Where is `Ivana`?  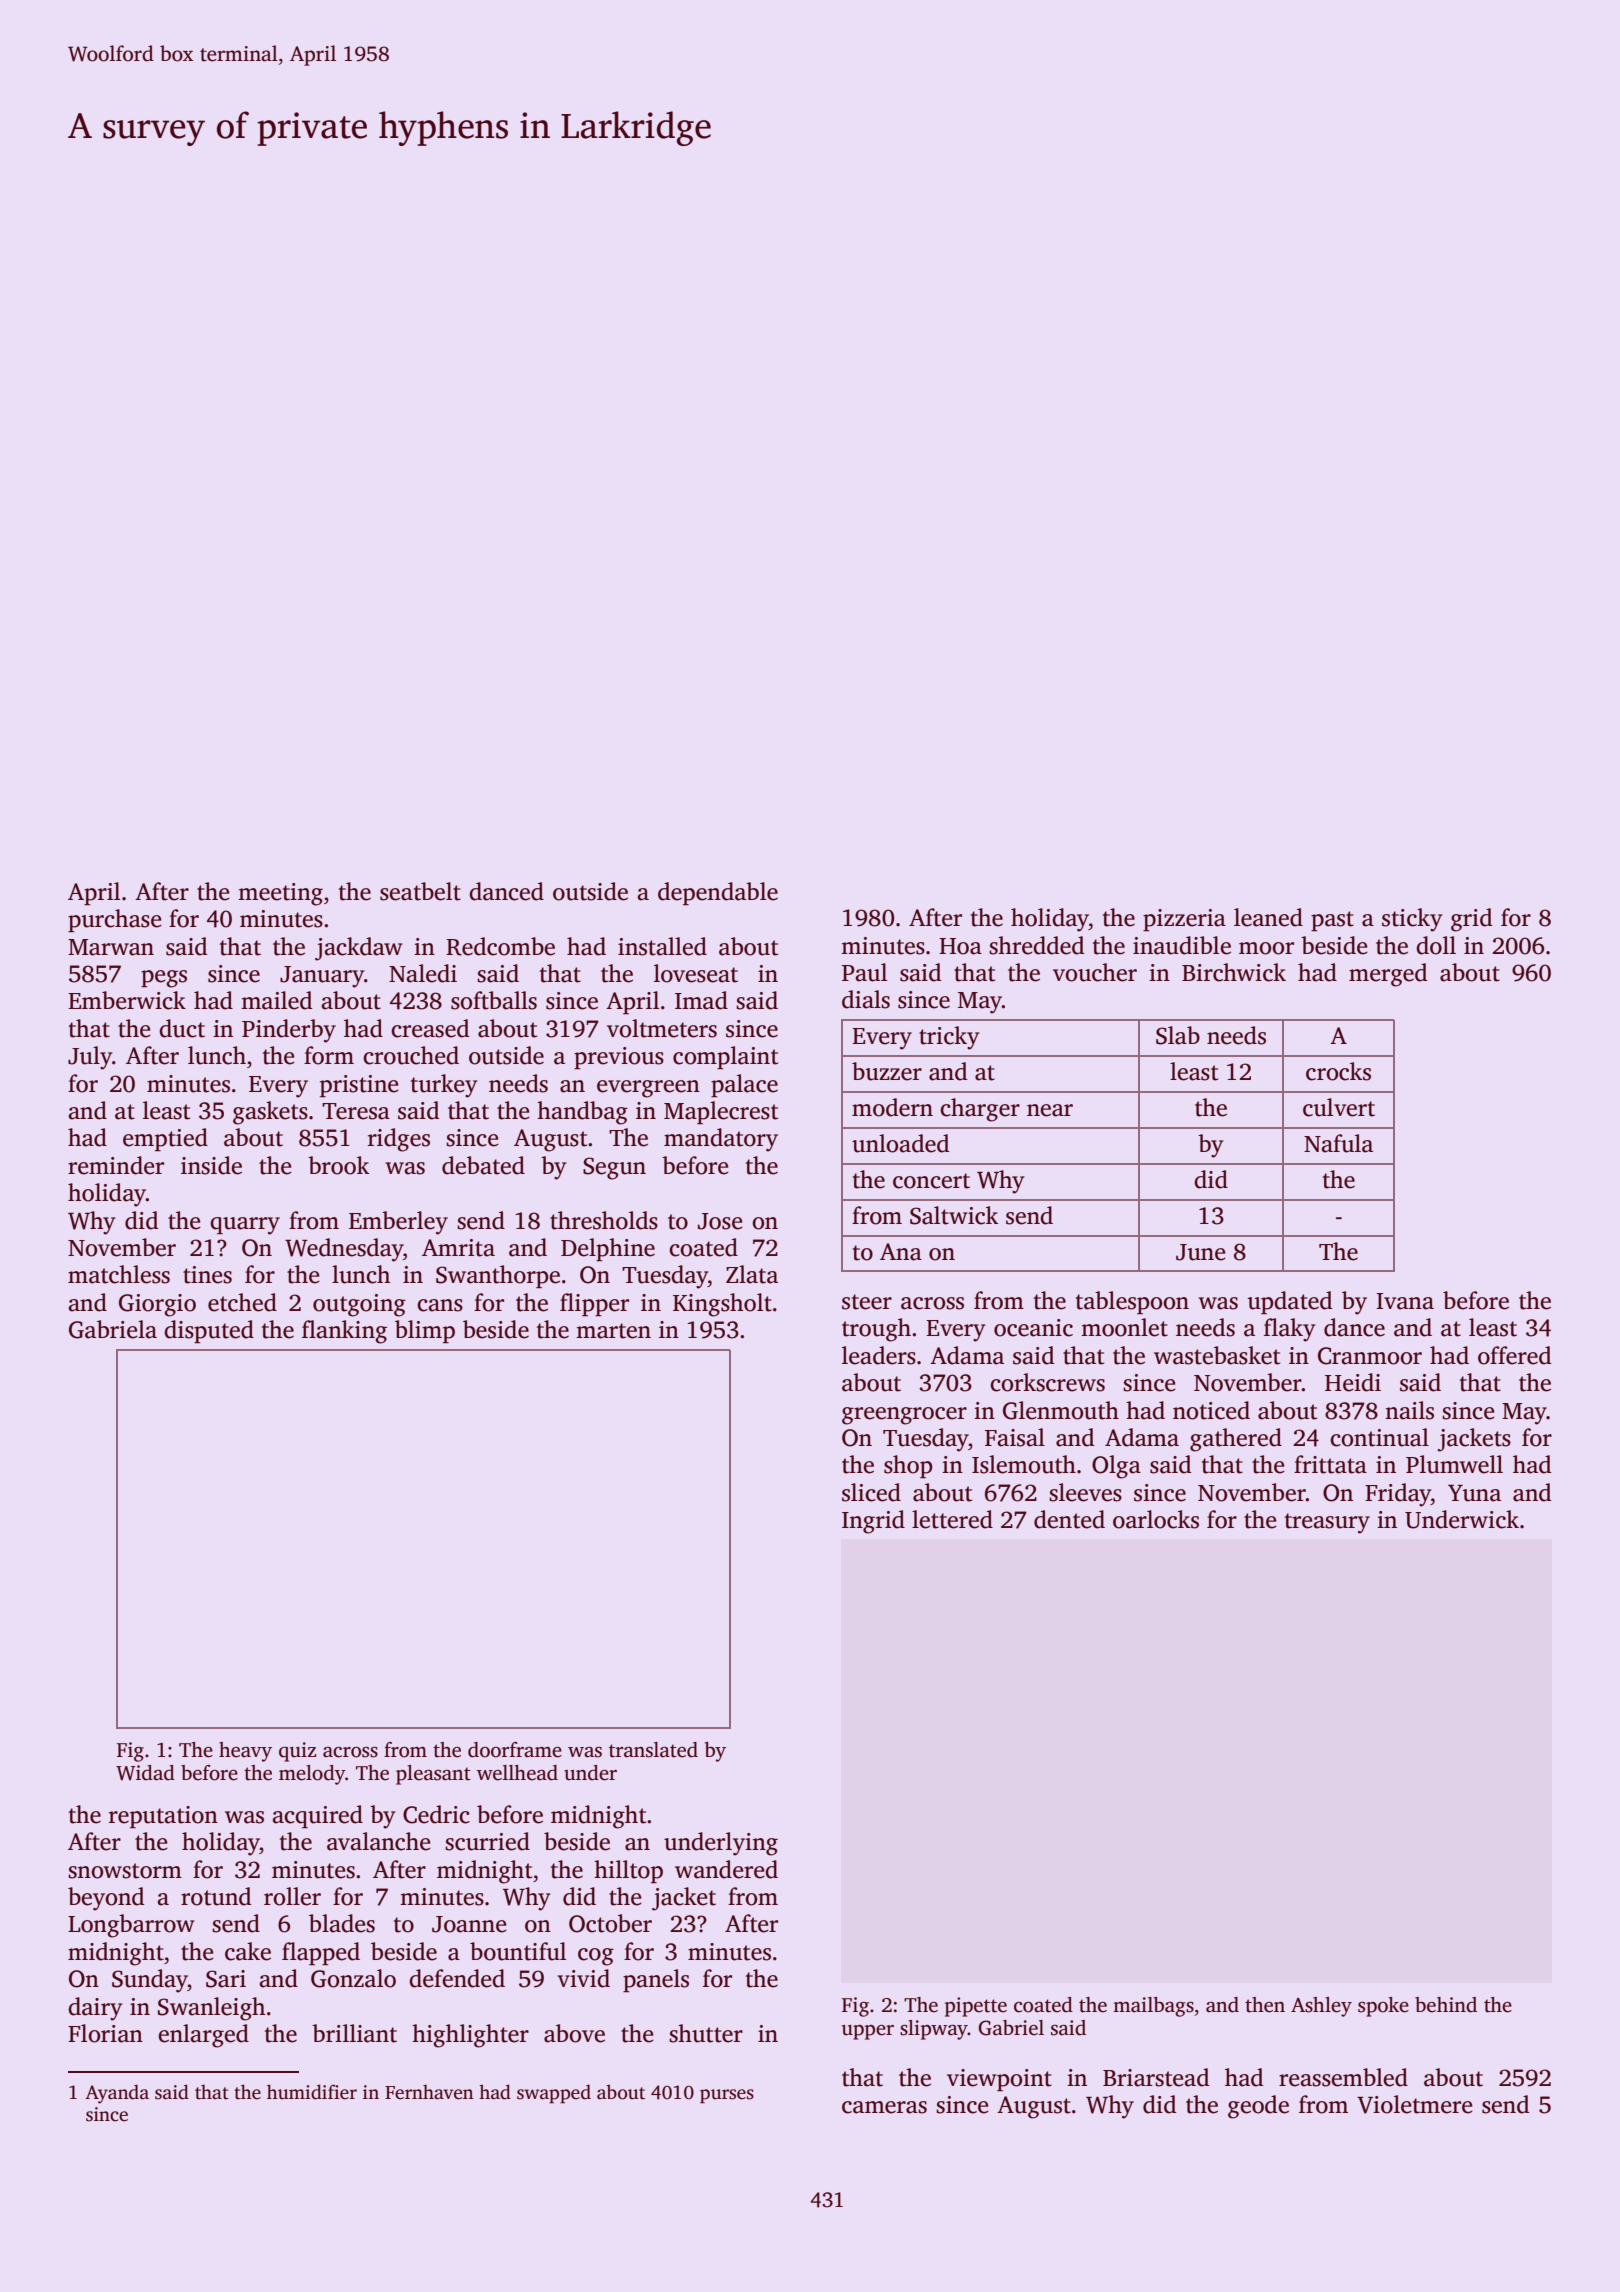
Ivana is located at coordinates (1405, 1301).
